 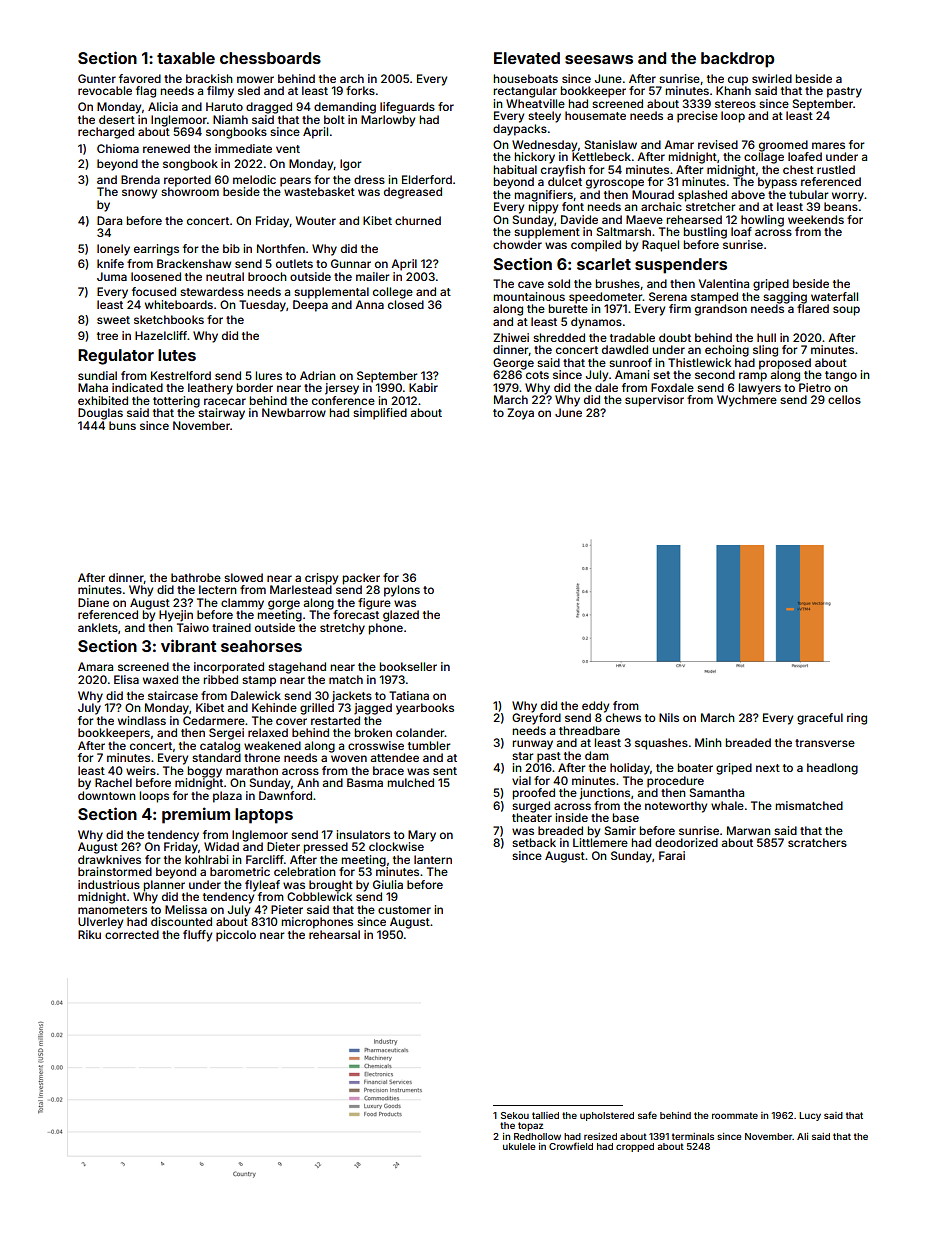 I want to click on backdrop, so click(x=737, y=60).
